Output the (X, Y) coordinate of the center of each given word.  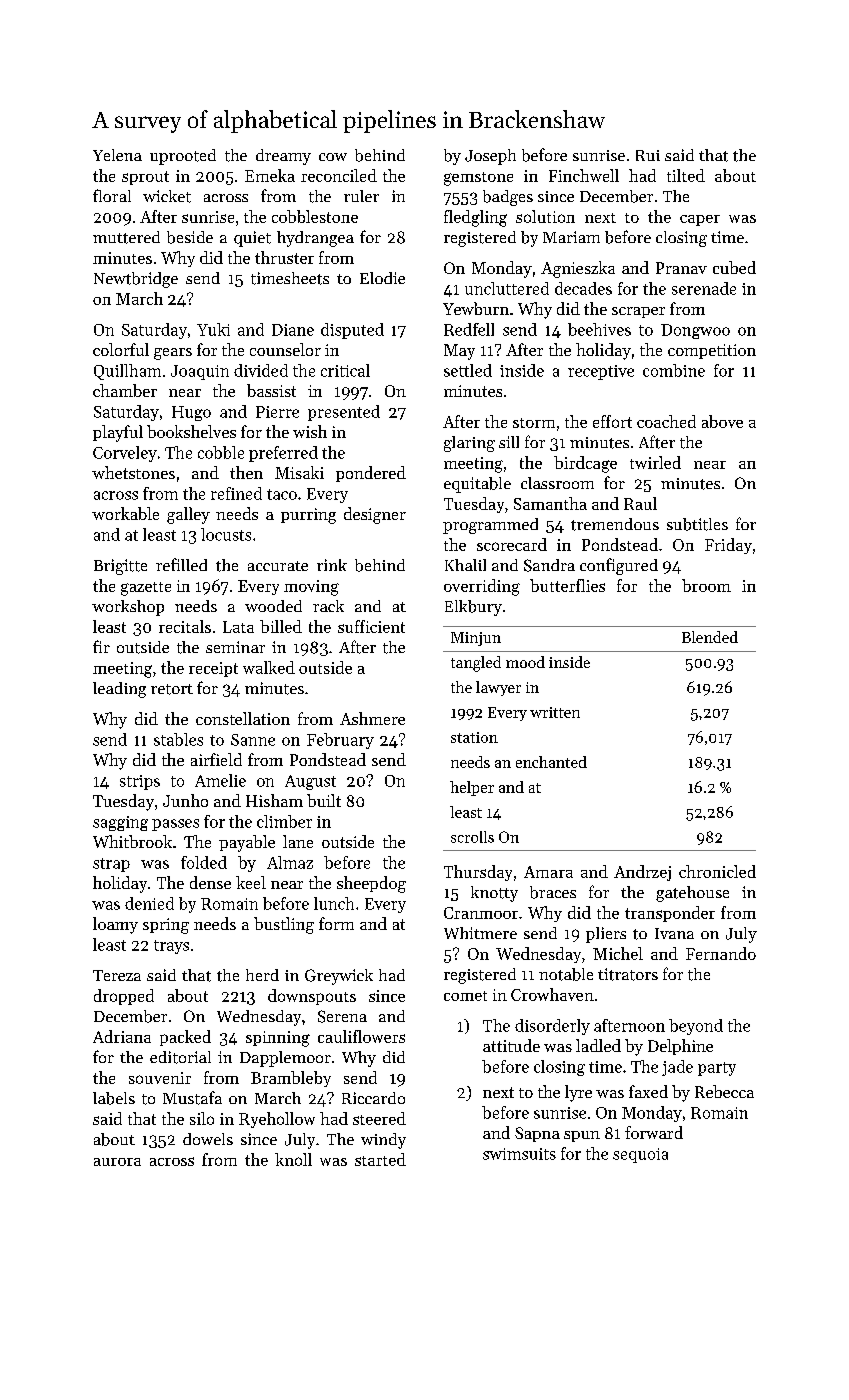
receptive (601, 372)
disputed (352, 331)
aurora (117, 1162)
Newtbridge (136, 280)
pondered (371, 474)
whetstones (133, 472)
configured (619, 566)
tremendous (615, 524)
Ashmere (372, 718)
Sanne (253, 740)
